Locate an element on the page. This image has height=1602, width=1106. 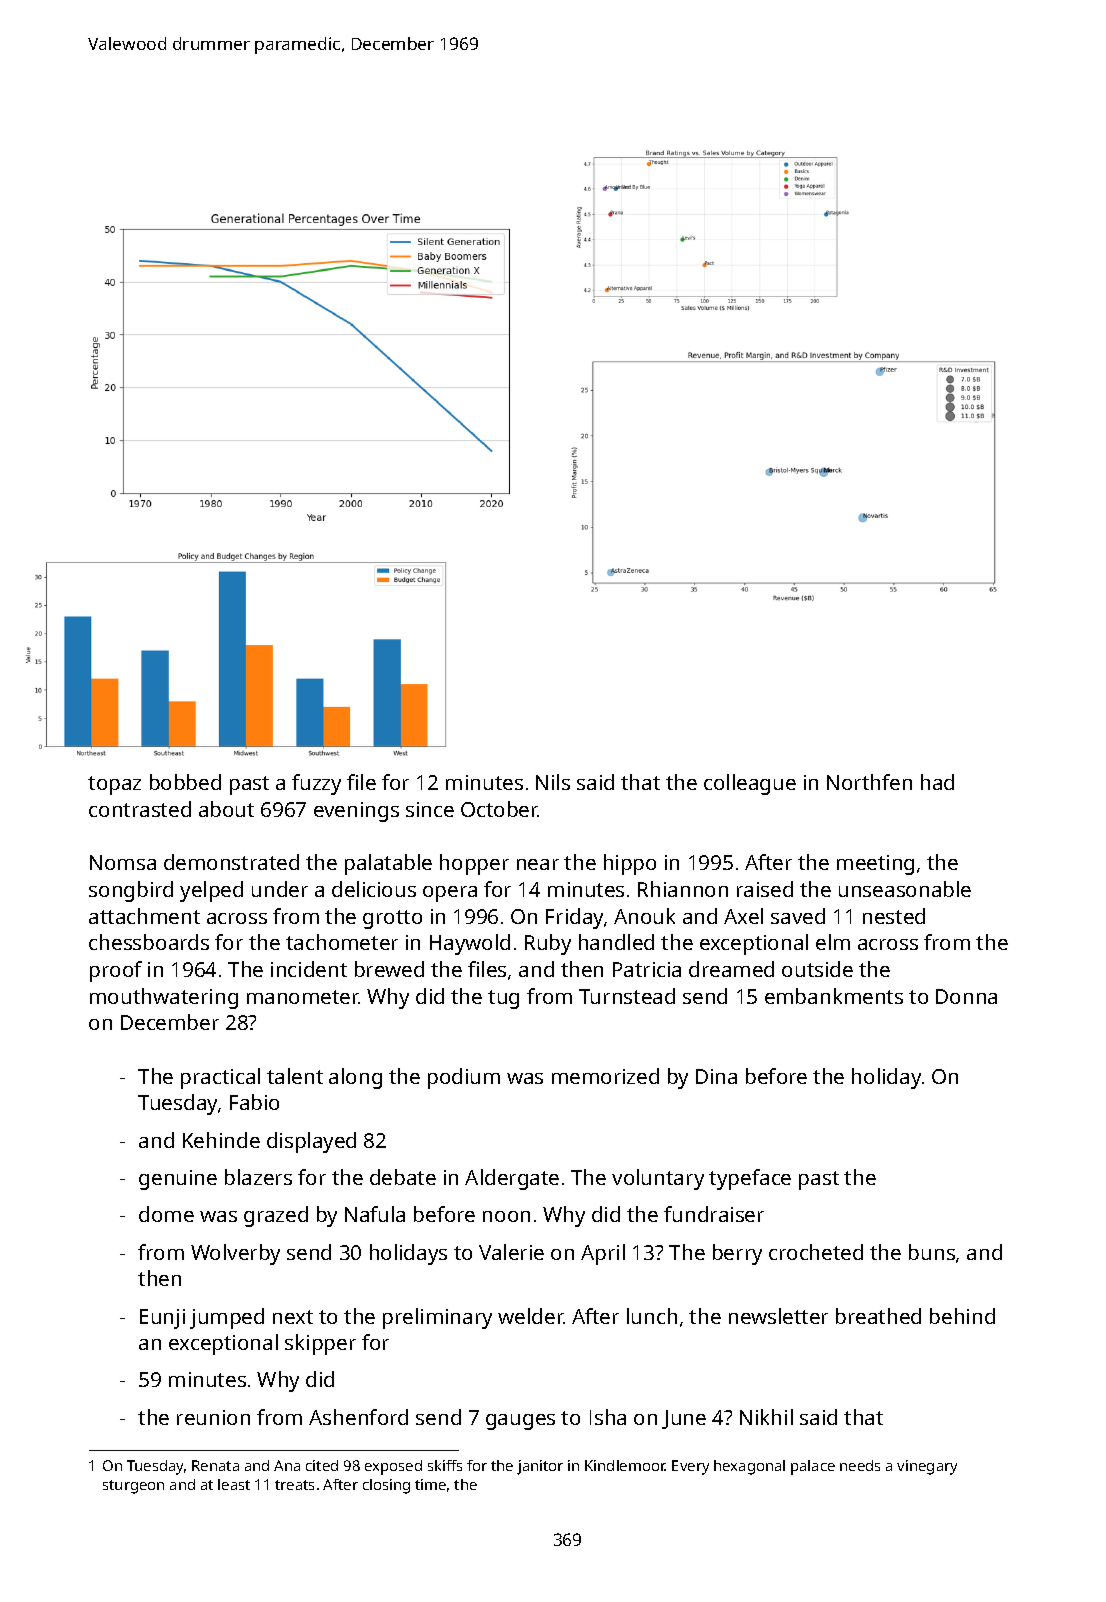
mouthwatering is located at coordinates (164, 998).
